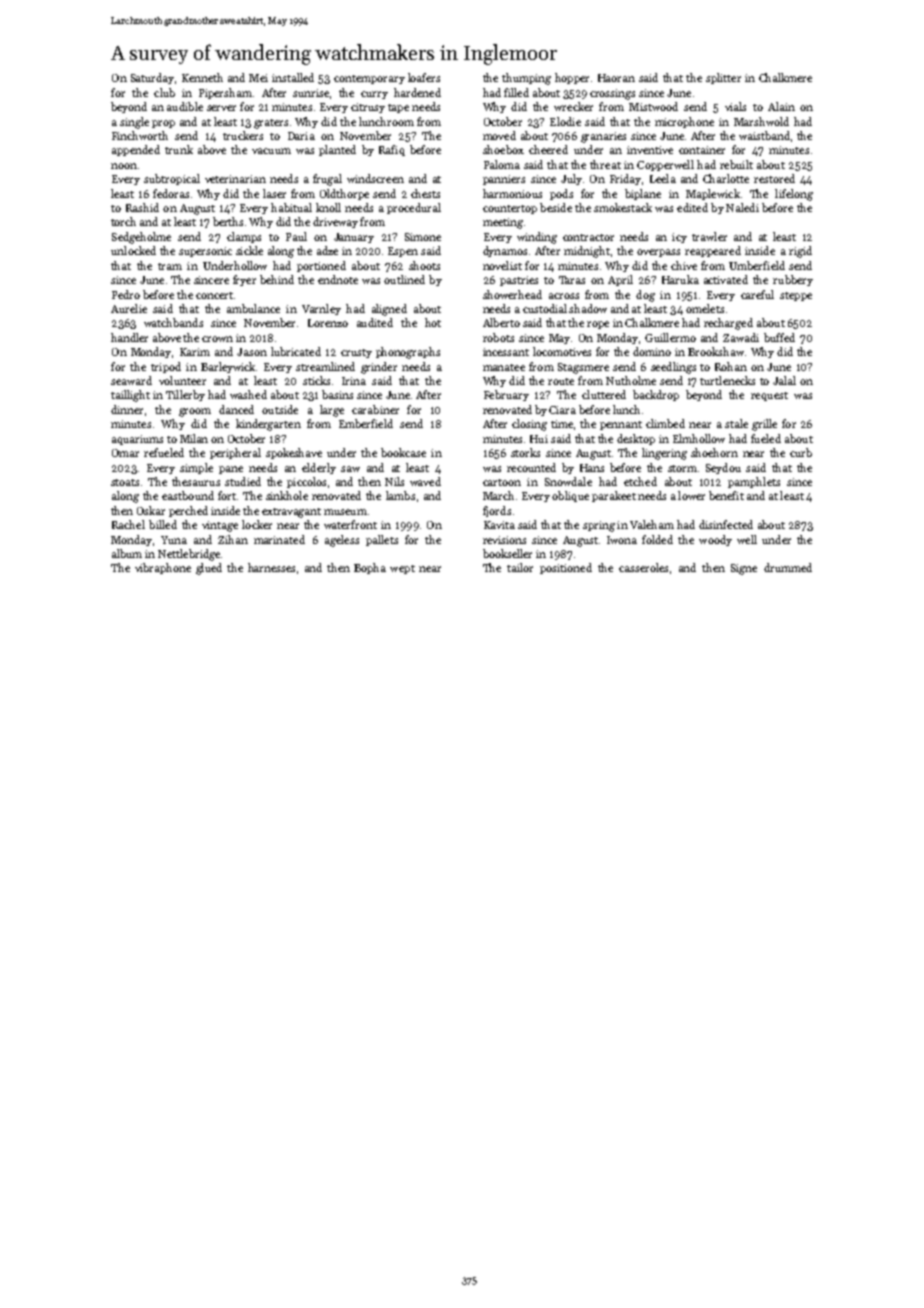 Image resolution: width=924 pixels, height=1308 pixels. What do you see at coordinates (664, 454) in the screenshot?
I see `lingering` at bounding box center [664, 454].
